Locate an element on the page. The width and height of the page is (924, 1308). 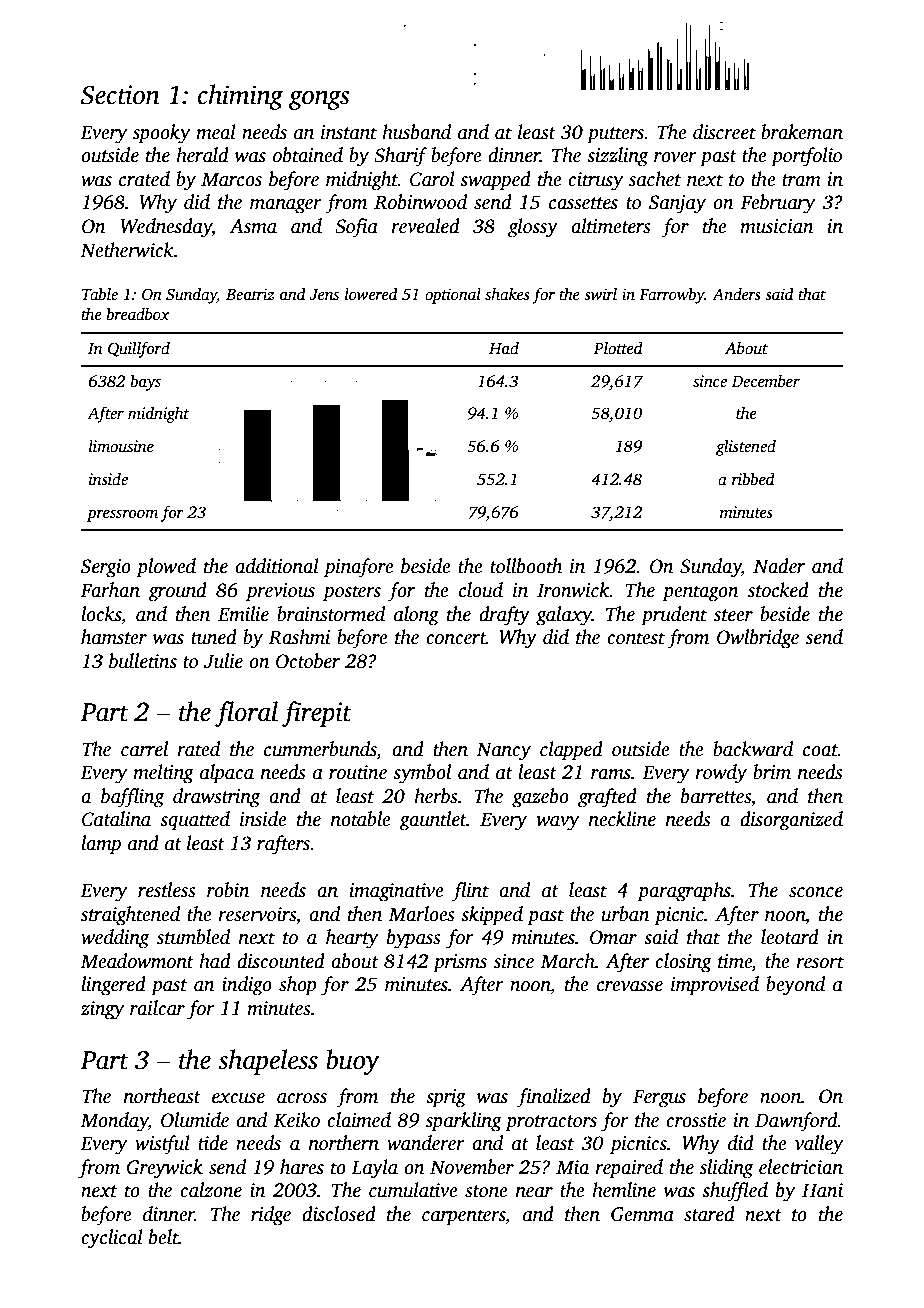
belt is located at coordinates (164, 1237).
